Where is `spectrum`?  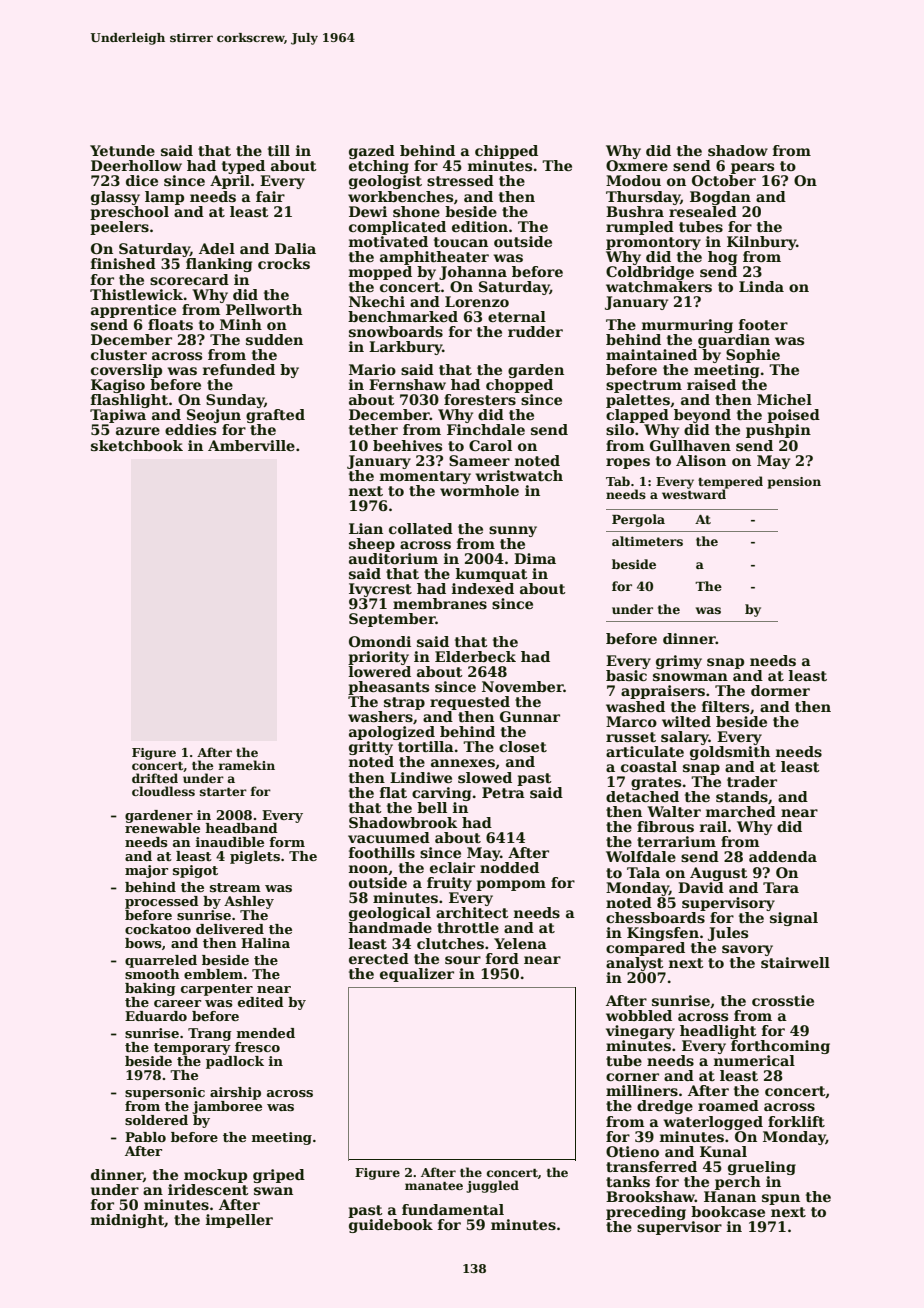 spectrum is located at coordinates (644, 386).
